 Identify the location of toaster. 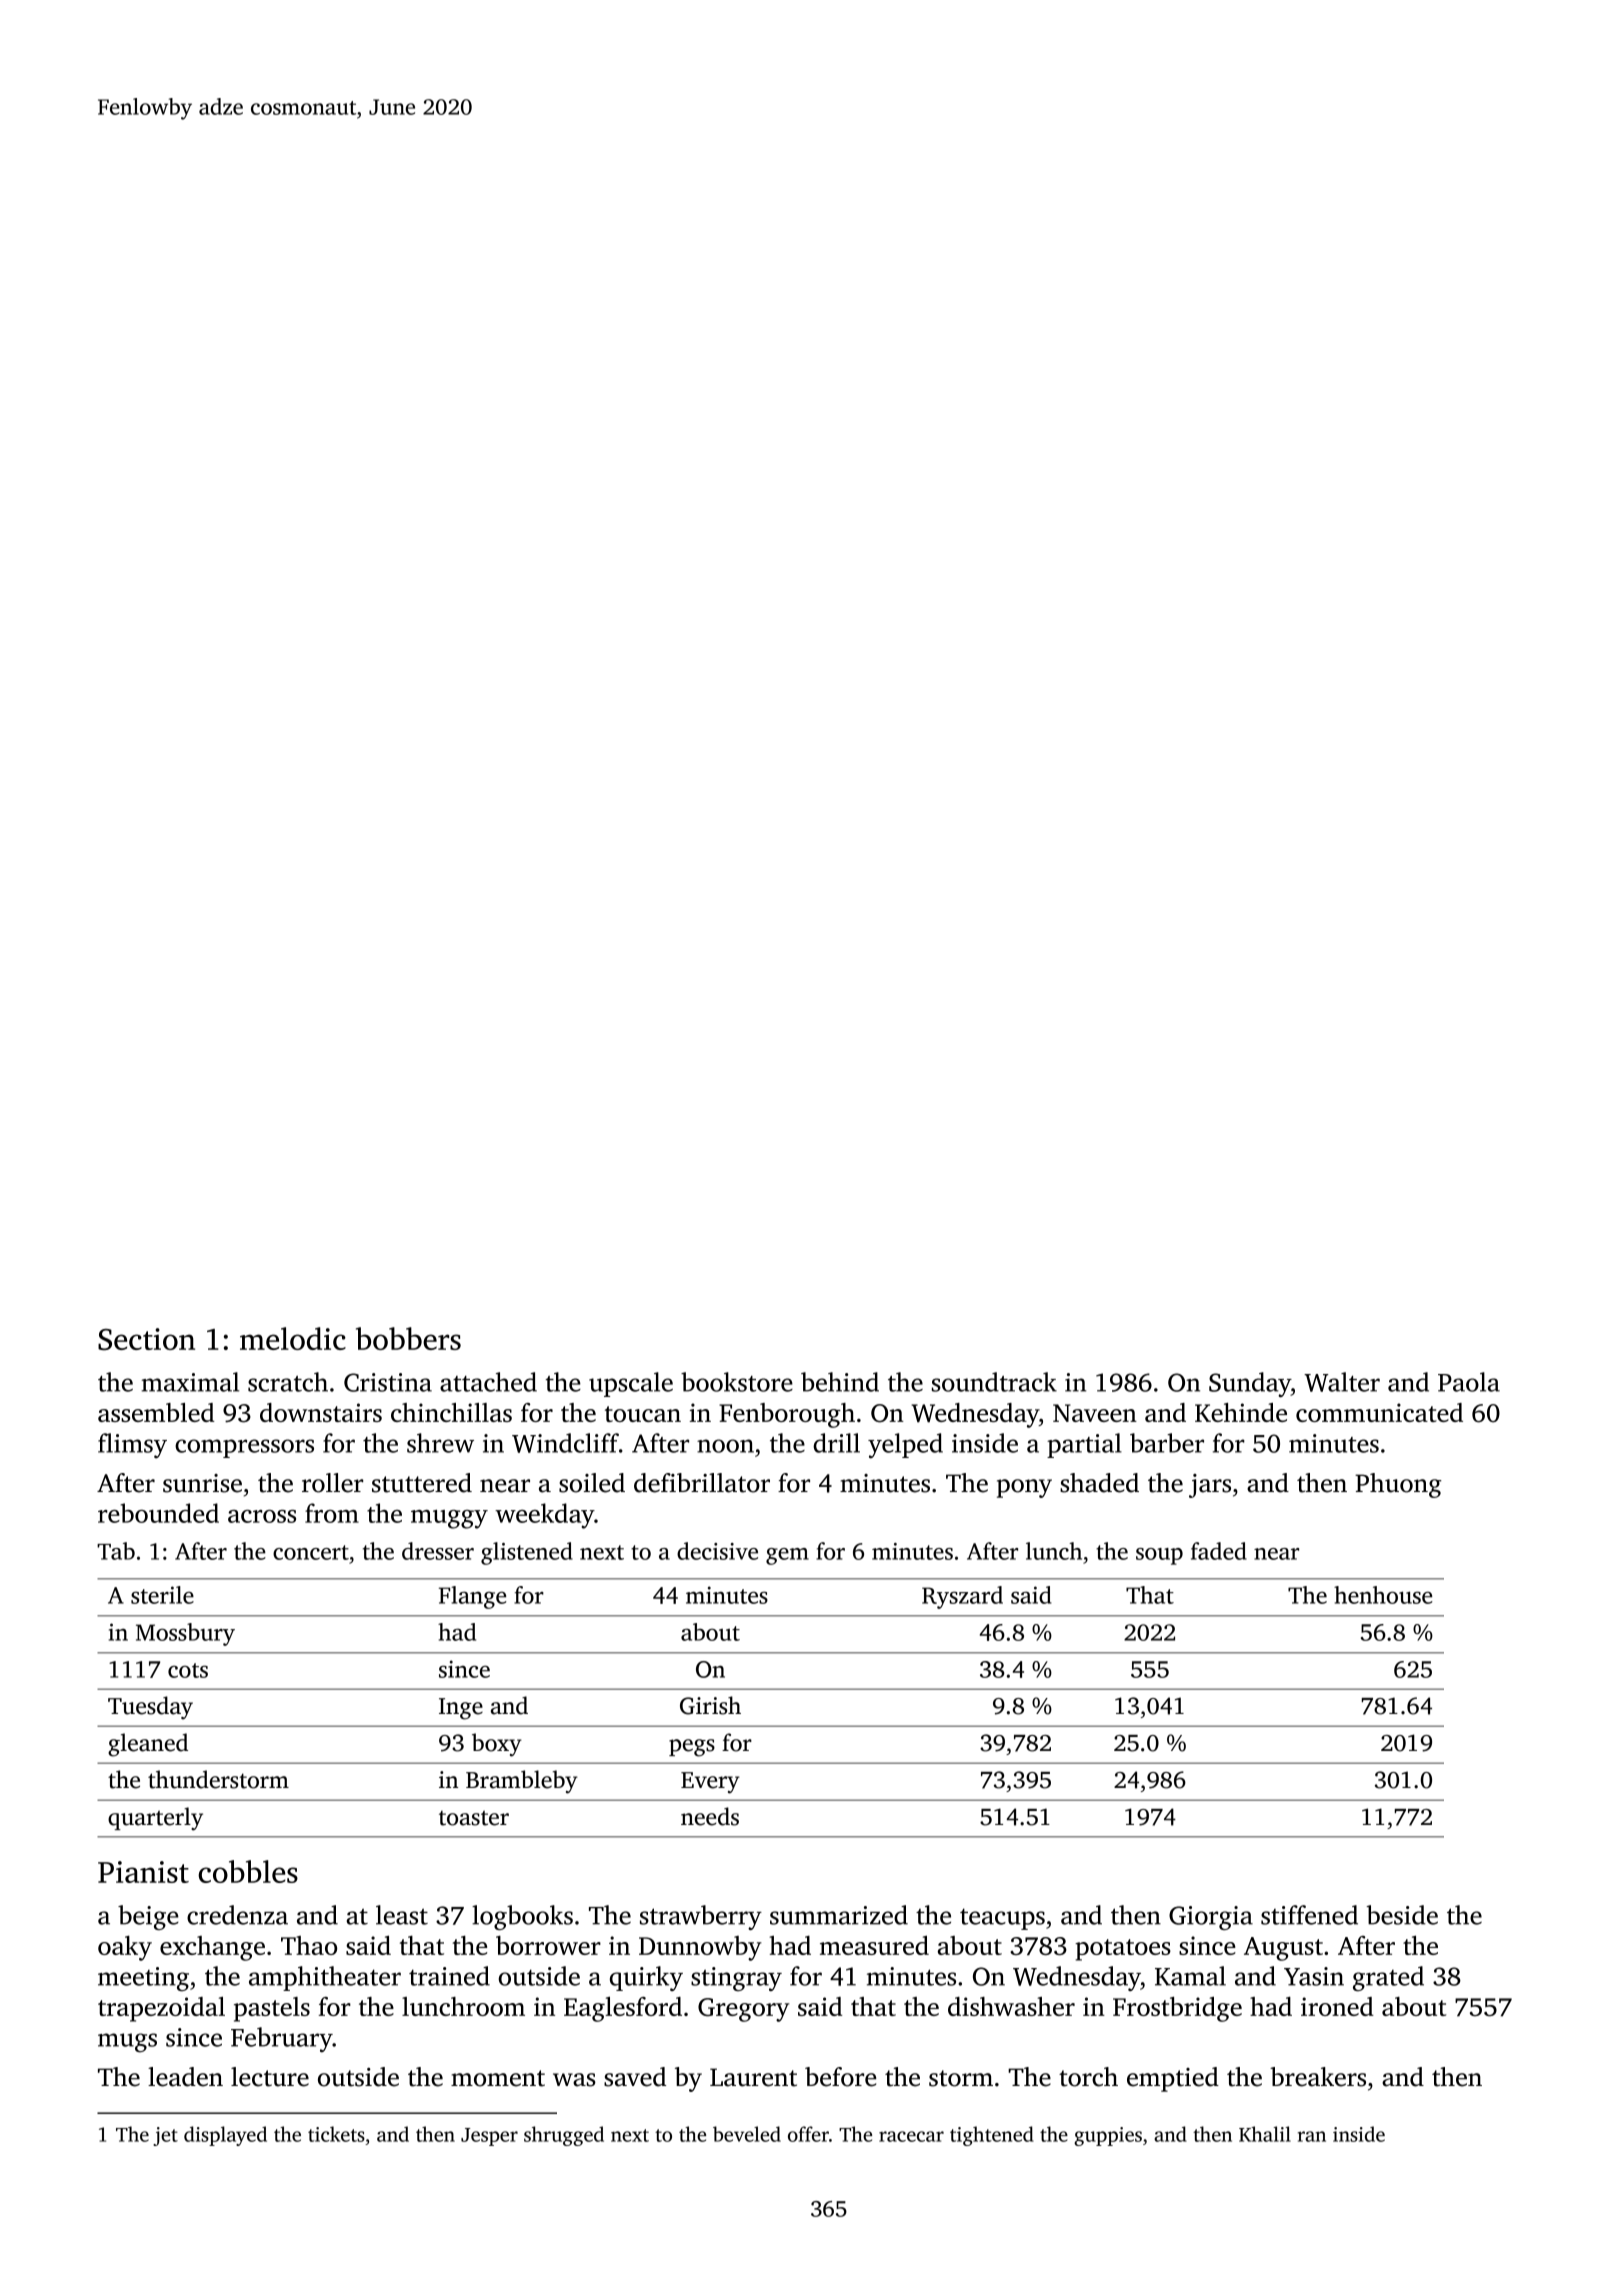
(474, 1818).
